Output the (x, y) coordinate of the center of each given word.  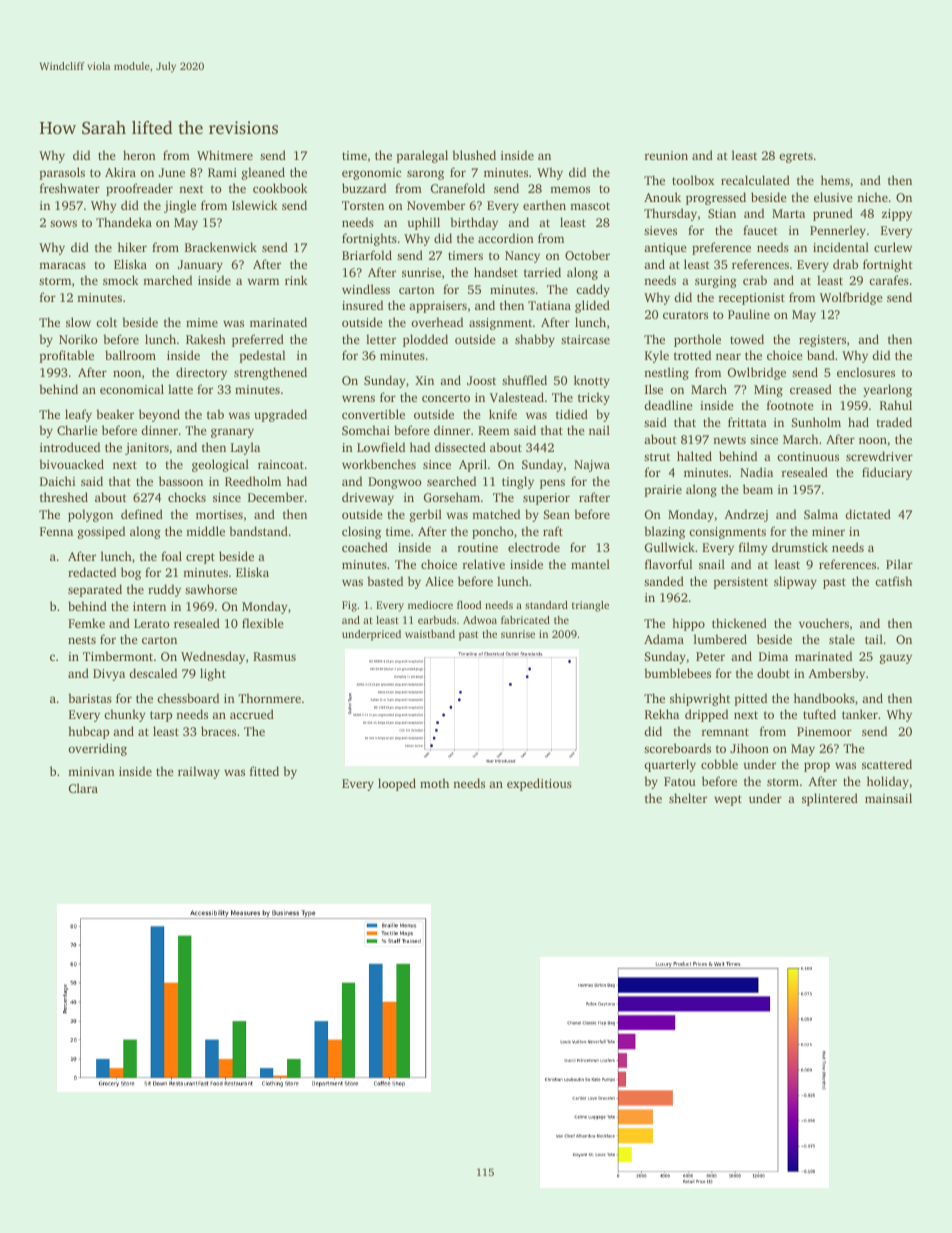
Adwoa (480, 620)
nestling (666, 373)
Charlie (77, 430)
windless (366, 289)
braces (218, 731)
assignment (500, 324)
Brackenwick (221, 247)
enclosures (866, 372)
